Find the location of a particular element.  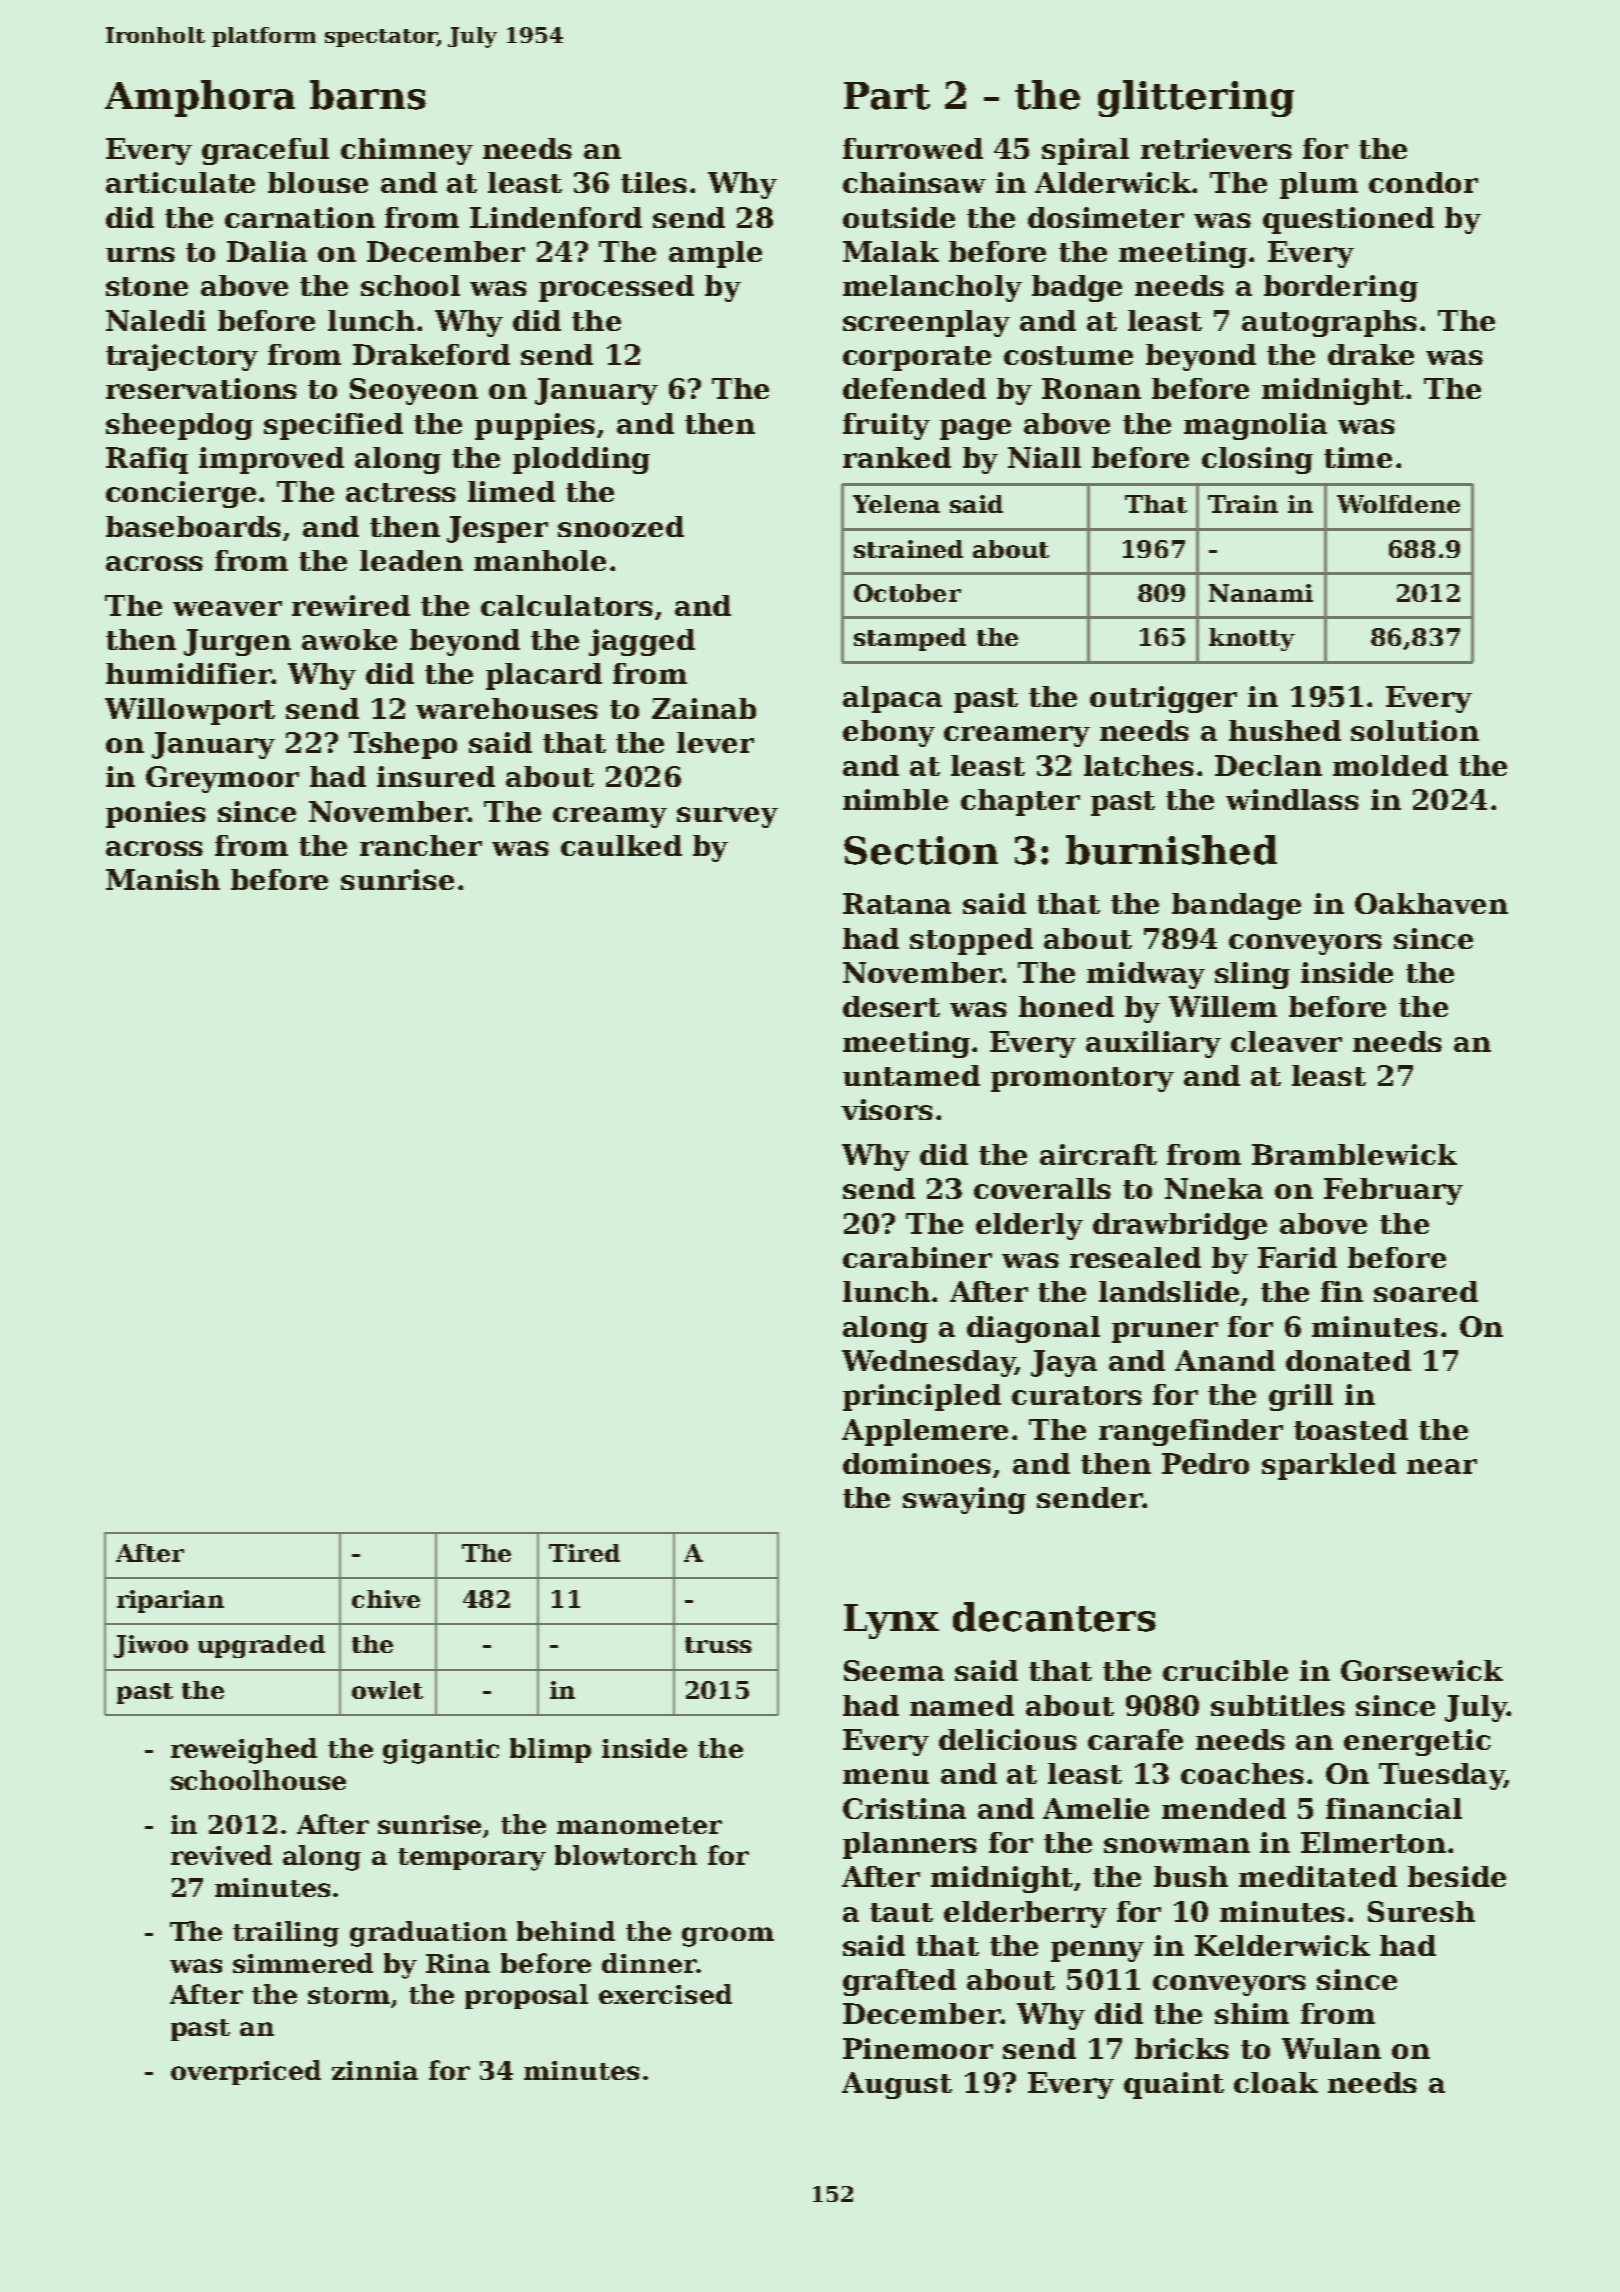

Bramblewick is located at coordinates (1354, 1154).
